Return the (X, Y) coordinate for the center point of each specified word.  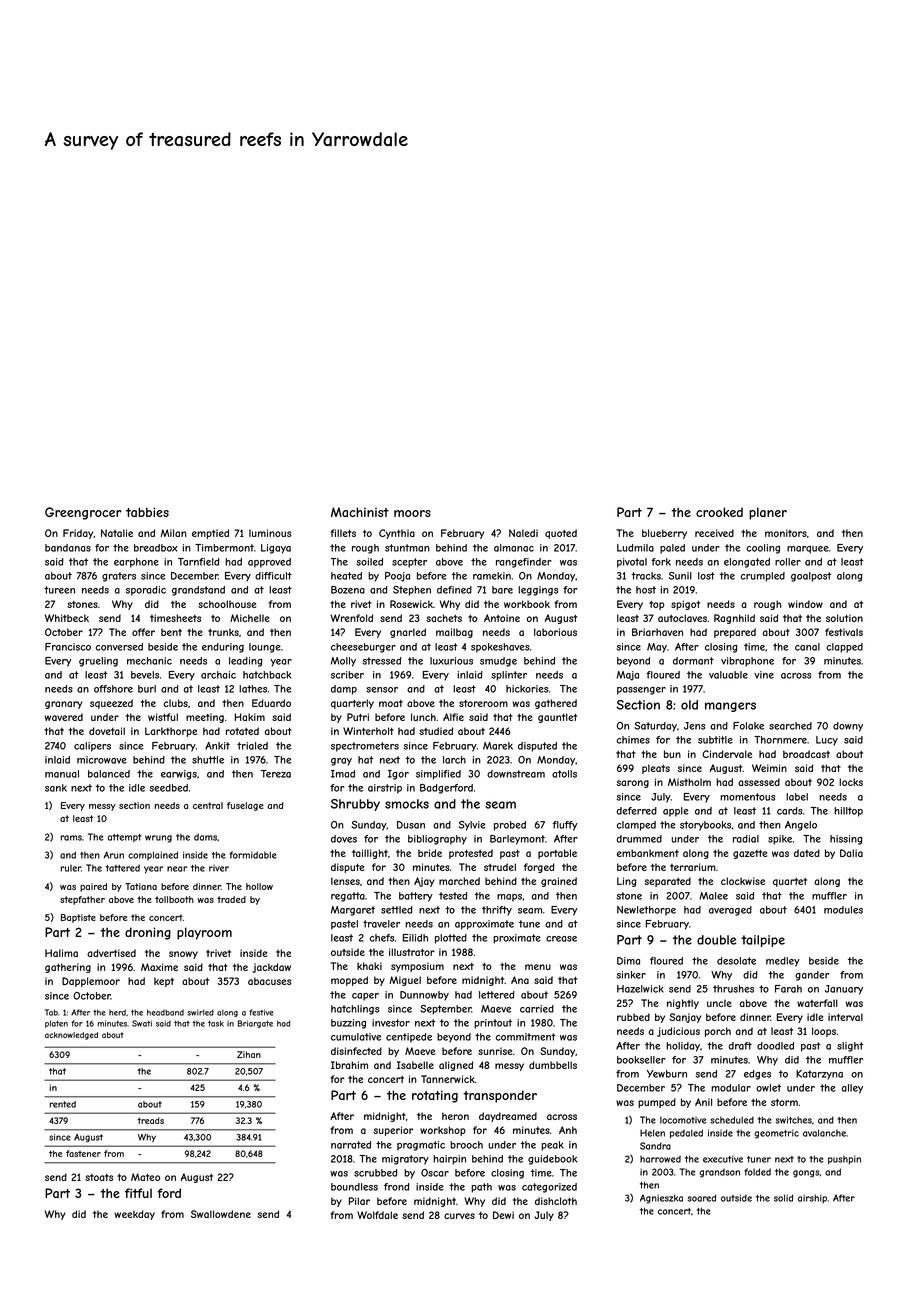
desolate (736, 961)
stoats (99, 1177)
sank (56, 788)
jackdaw (271, 968)
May (657, 648)
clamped (636, 826)
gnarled (408, 633)
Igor (398, 775)
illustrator (412, 952)
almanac (514, 548)
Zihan (249, 1054)
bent (171, 632)
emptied (210, 534)
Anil (703, 1102)
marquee (808, 550)
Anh (568, 1130)
